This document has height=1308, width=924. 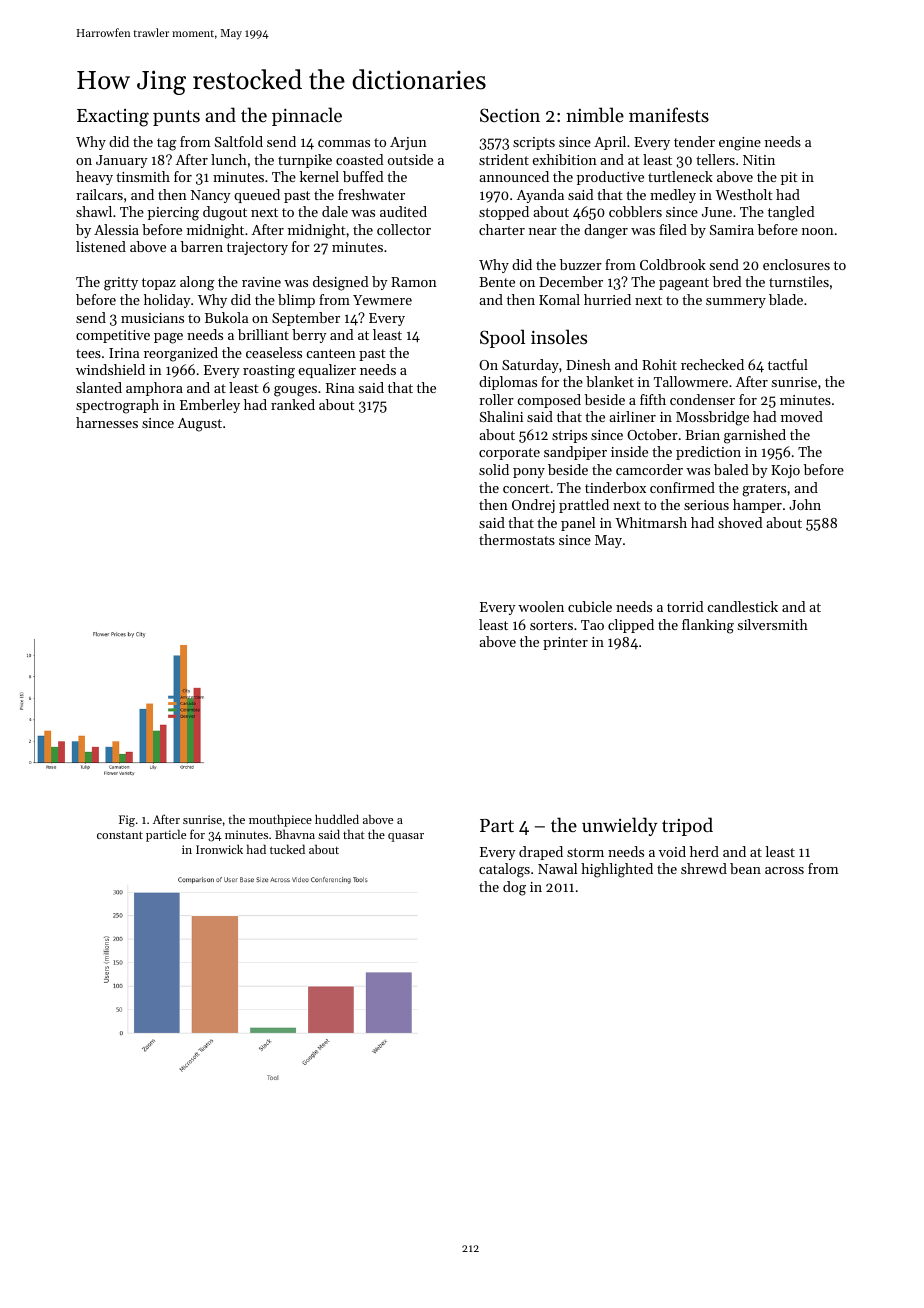 What do you see at coordinates (210, 406) in the document?
I see `Emberley` at bounding box center [210, 406].
